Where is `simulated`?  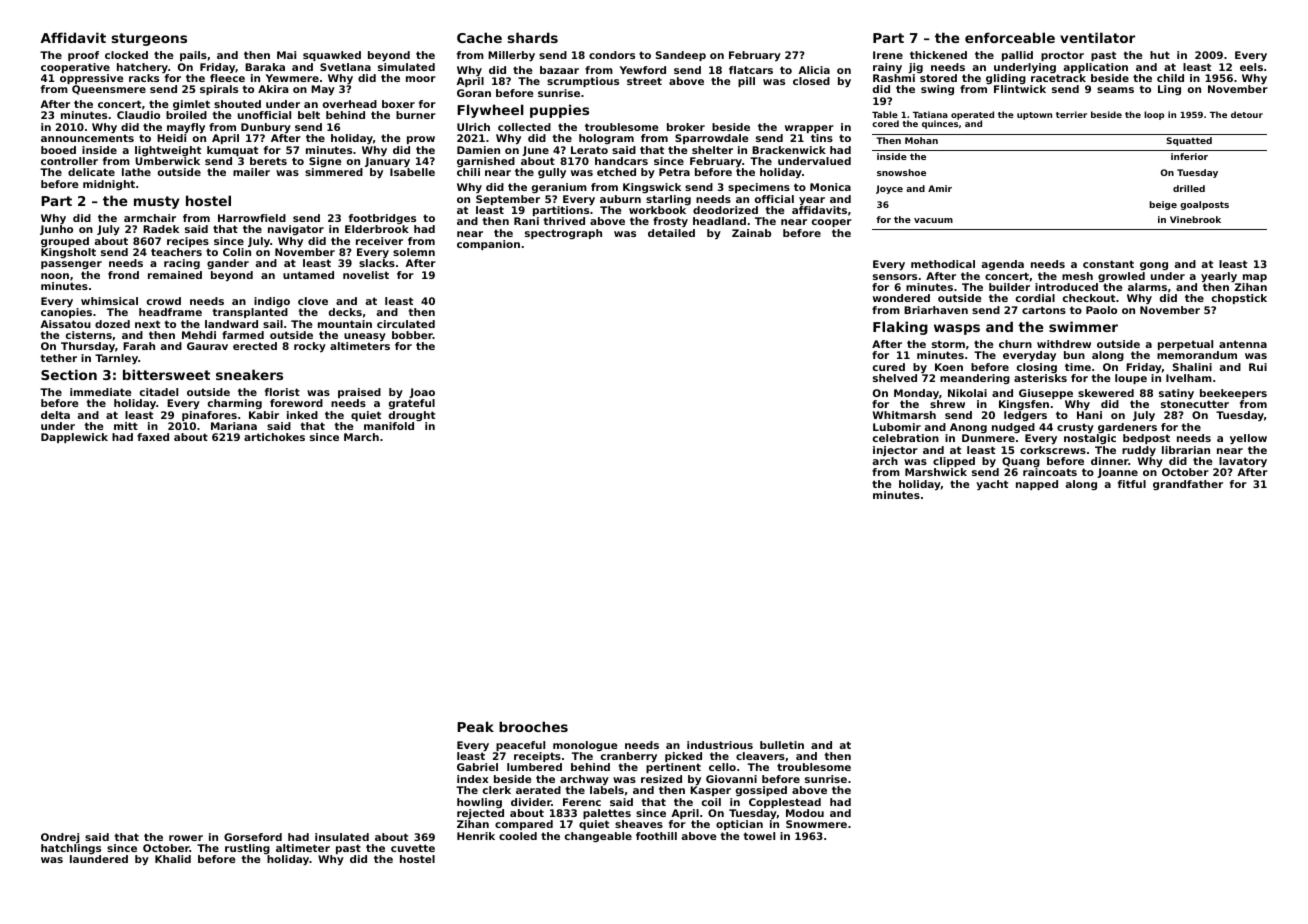
simulated is located at coordinates (406, 67).
